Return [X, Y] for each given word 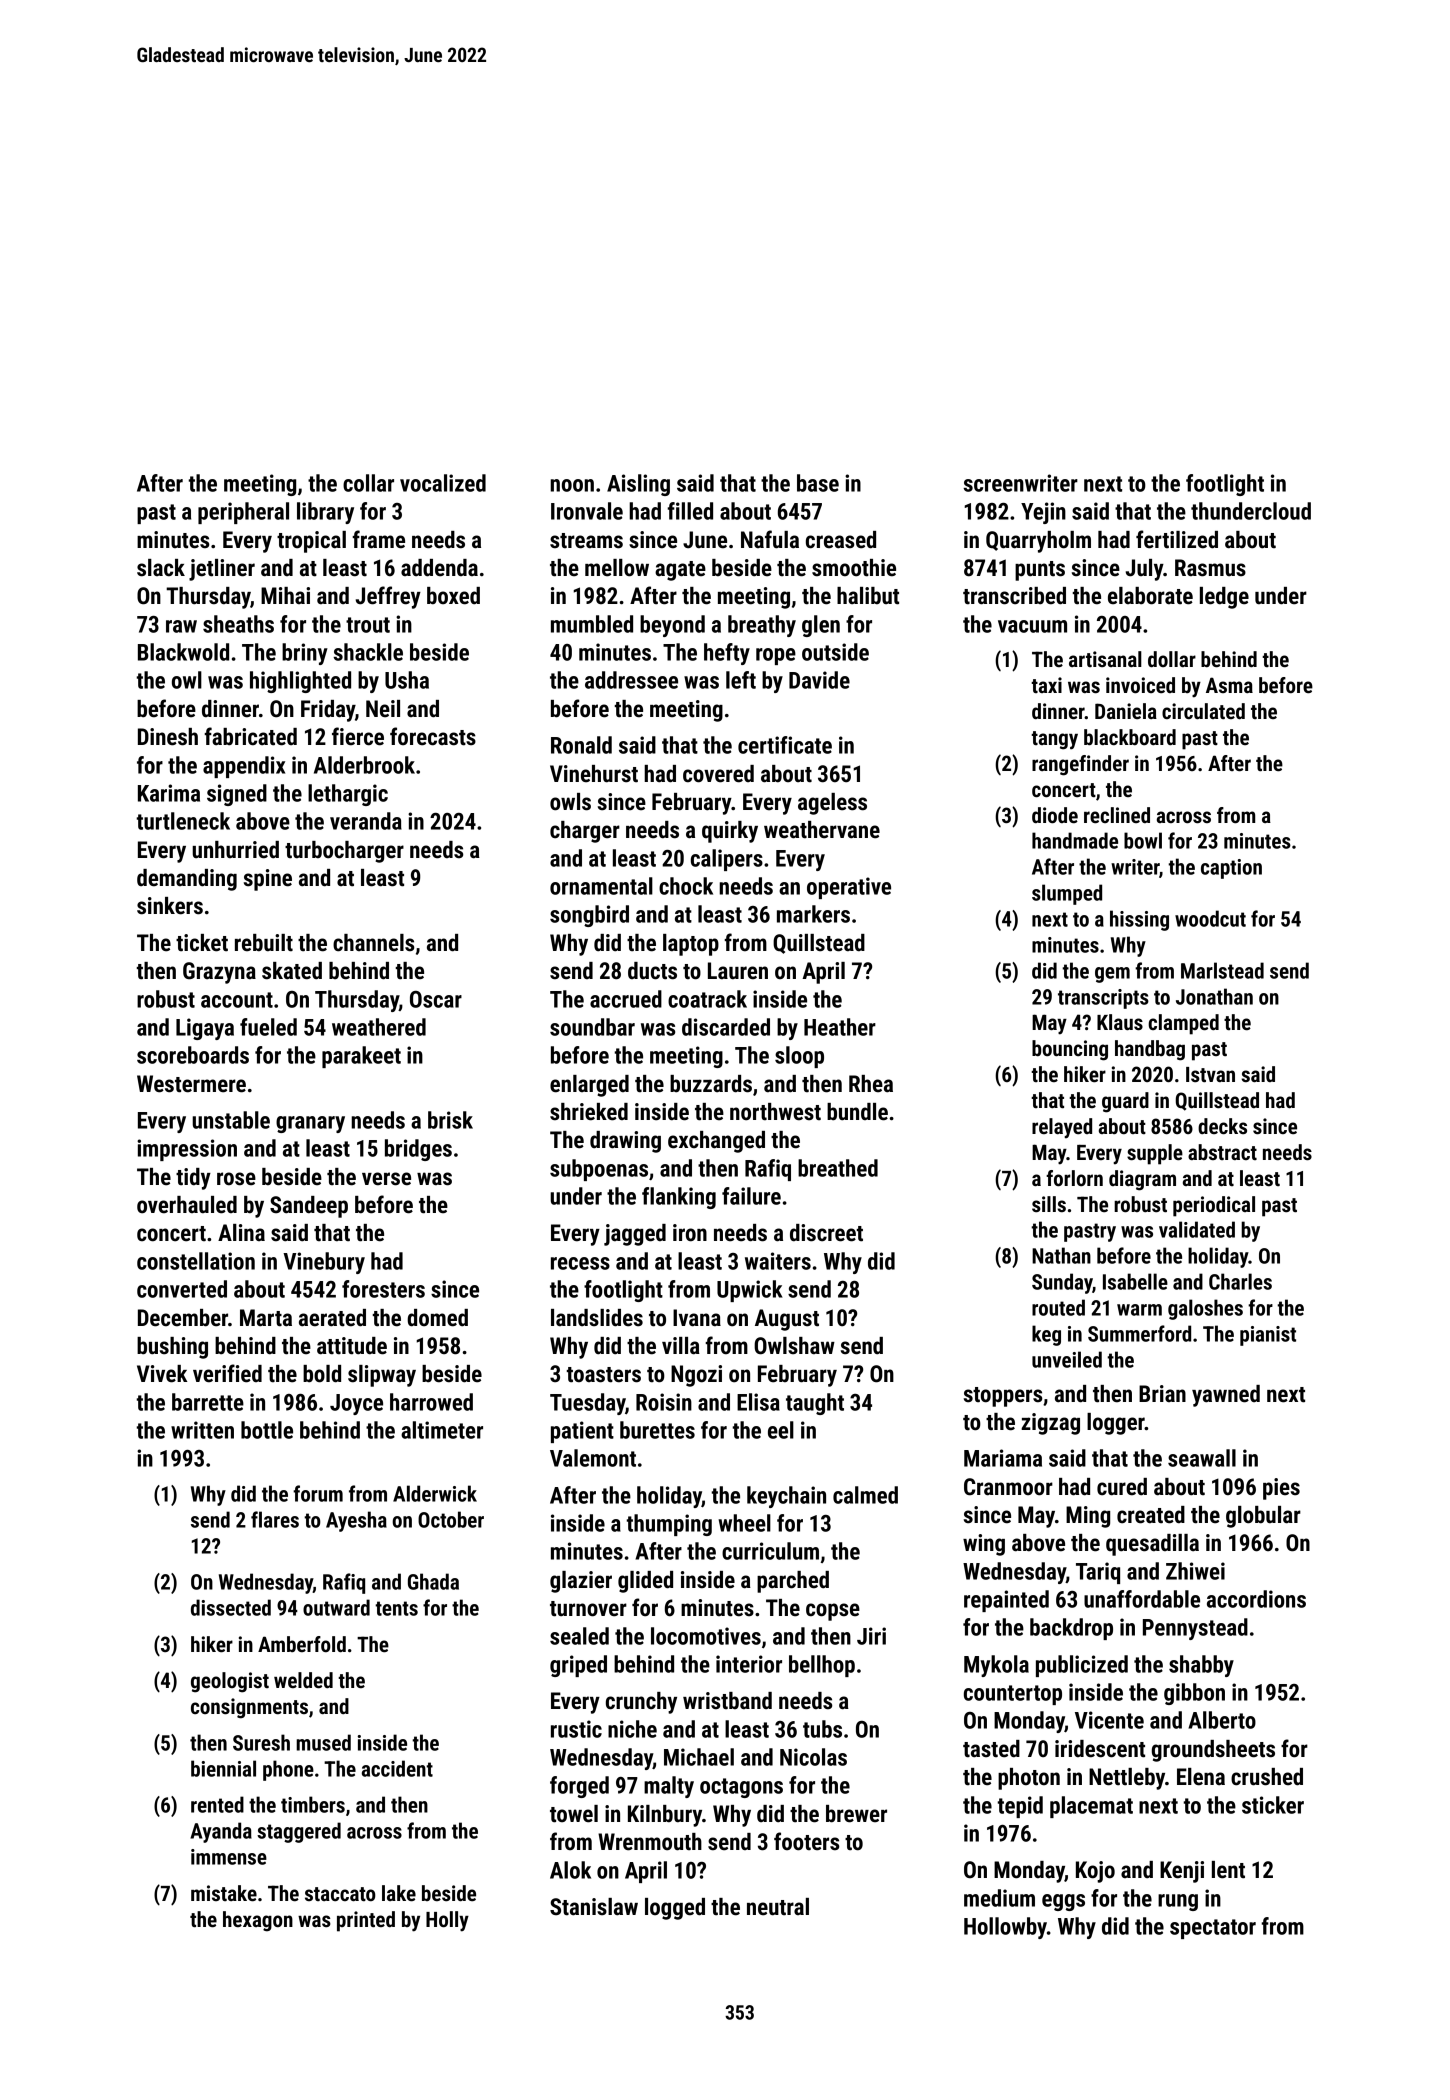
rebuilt [264, 943]
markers [813, 914]
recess [580, 1263]
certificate [785, 745]
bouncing [1070, 1050]
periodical [1214, 1206]
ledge [1224, 598]
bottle [267, 1430]
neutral [778, 1907]
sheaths [238, 624]
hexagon [258, 1921]
